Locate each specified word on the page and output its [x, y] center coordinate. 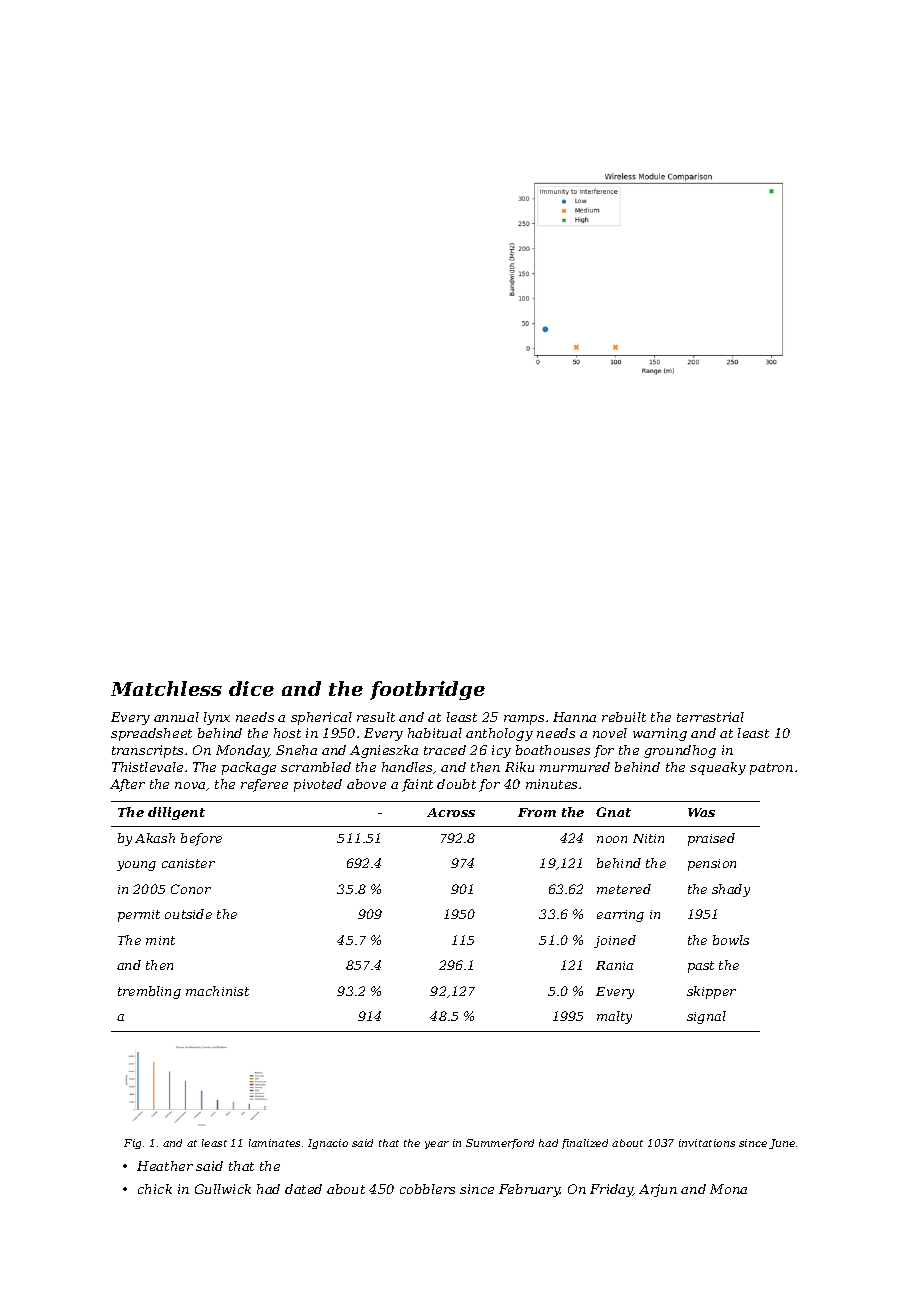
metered [624, 889]
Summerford [500, 1144]
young [136, 866]
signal [706, 1017]
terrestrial [710, 717]
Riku [519, 767]
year [437, 1145]
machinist [217, 991]
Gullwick [223, 1189]
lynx [217, 718]
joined [615, 941]
